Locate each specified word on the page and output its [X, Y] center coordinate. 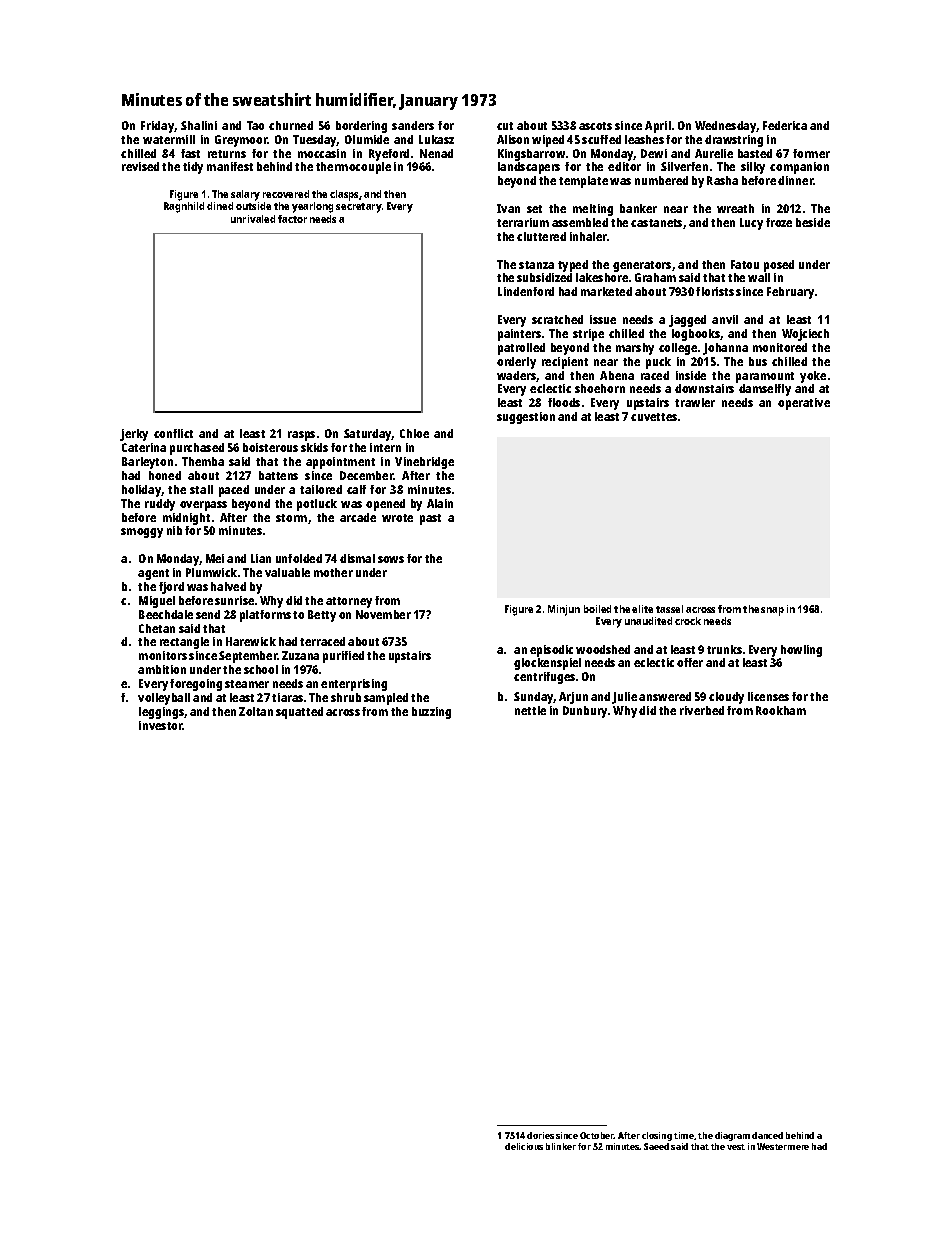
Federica [785, 125]
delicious [524, 1146]
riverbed [702, 710]
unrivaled [253, 219]
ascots [595, 126]
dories [540, 1135]
